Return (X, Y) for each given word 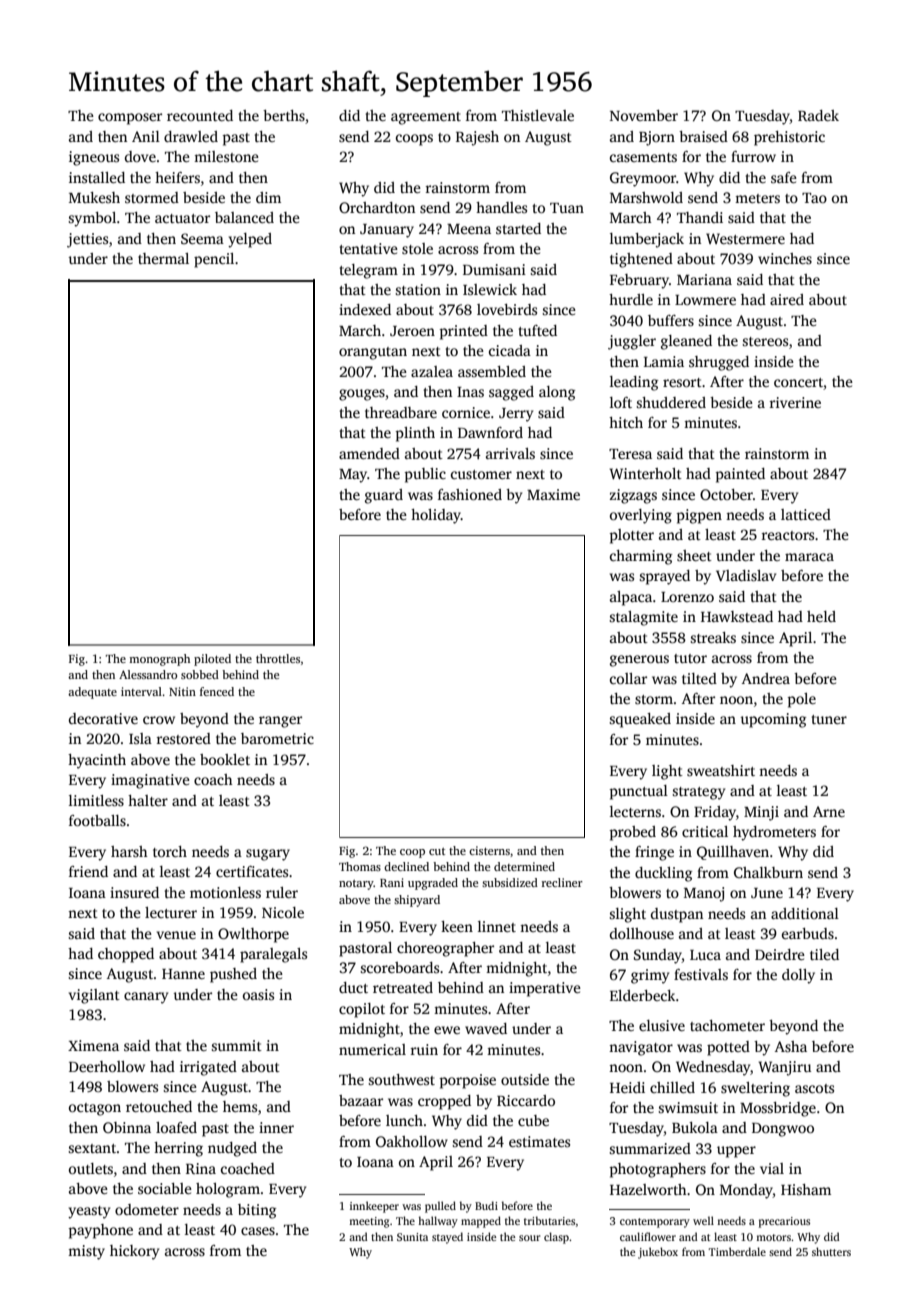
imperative (545, 989)
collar (628, 678)
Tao (814, 198)
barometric (277, 738)
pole (802, 700)
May (353, 476)
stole (417, 248)
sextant (93, 1148)
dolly (798, 976)
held (821, 616)
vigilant (94, 996)
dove (140, 156)
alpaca (631, 598)
